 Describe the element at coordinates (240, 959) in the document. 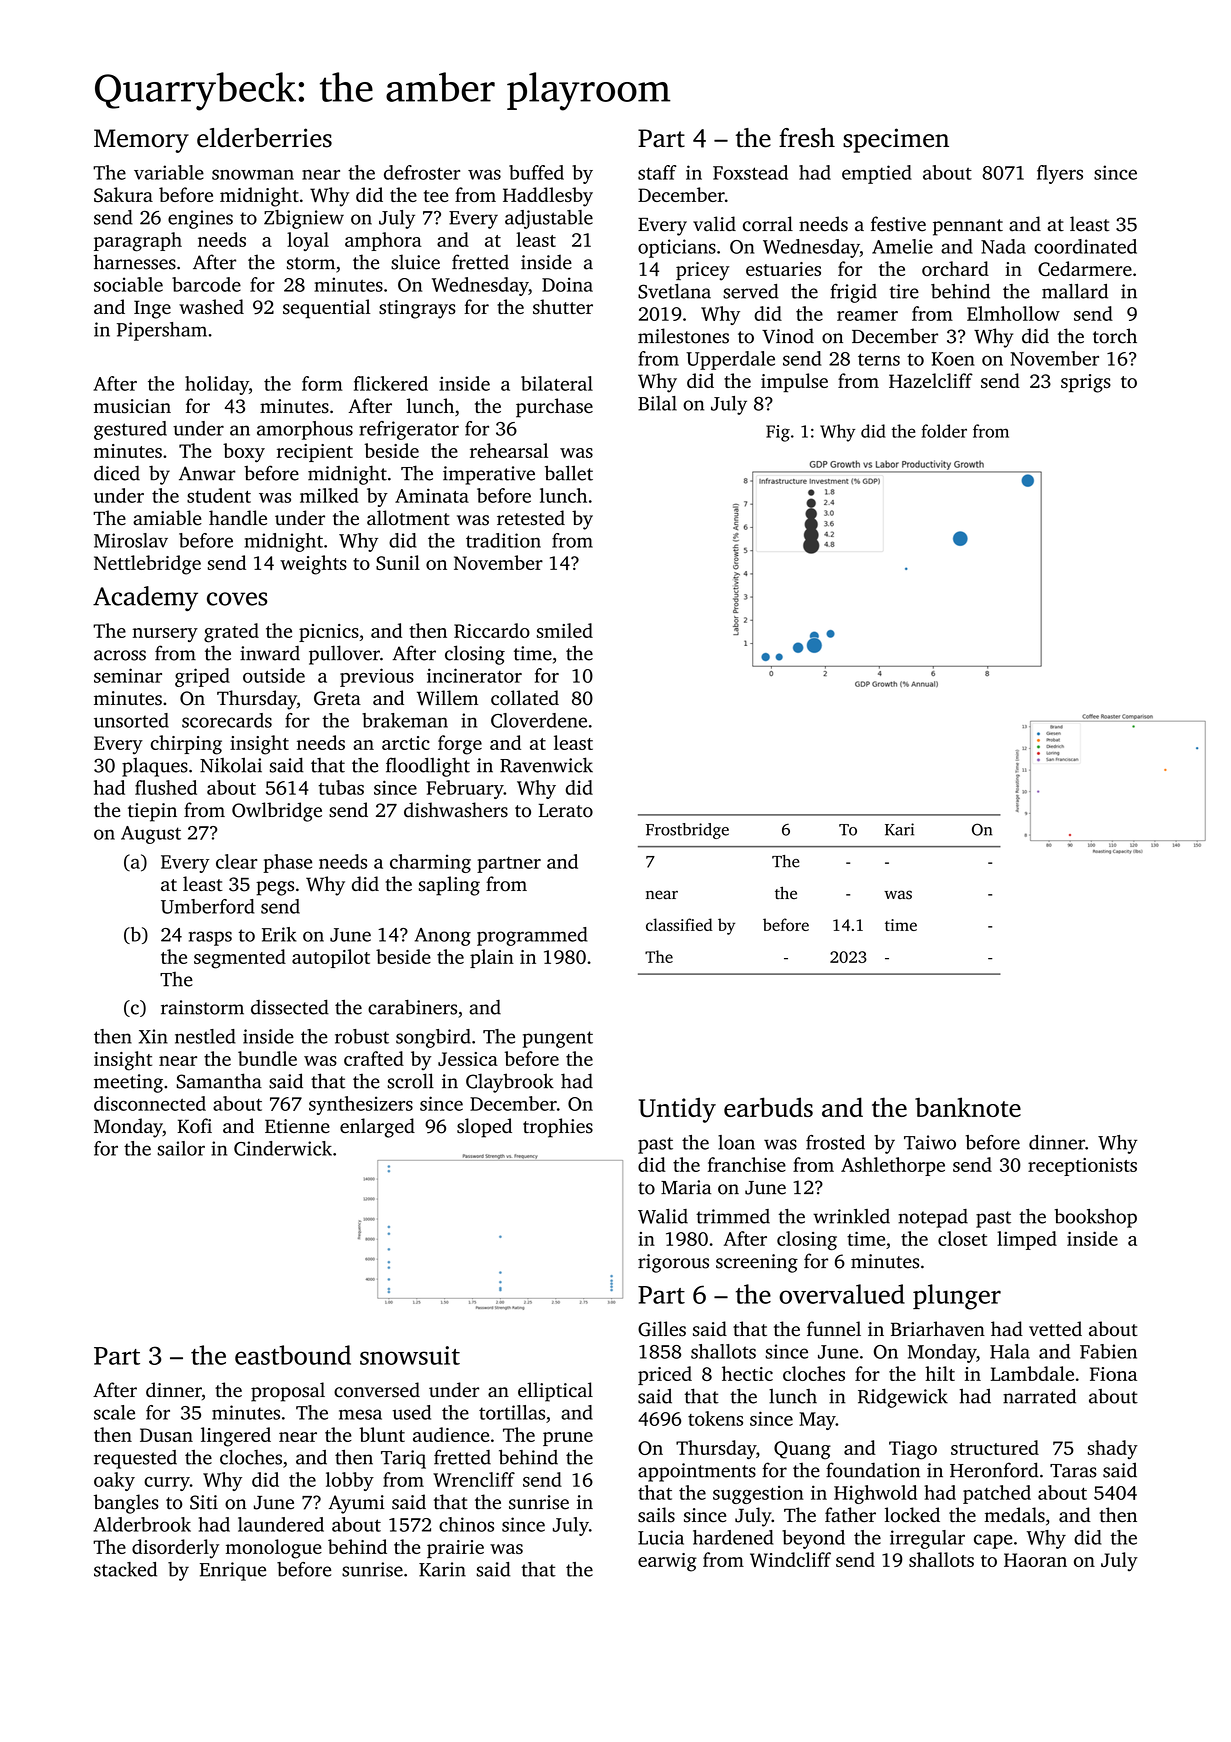

I see `segmented` at that location.
